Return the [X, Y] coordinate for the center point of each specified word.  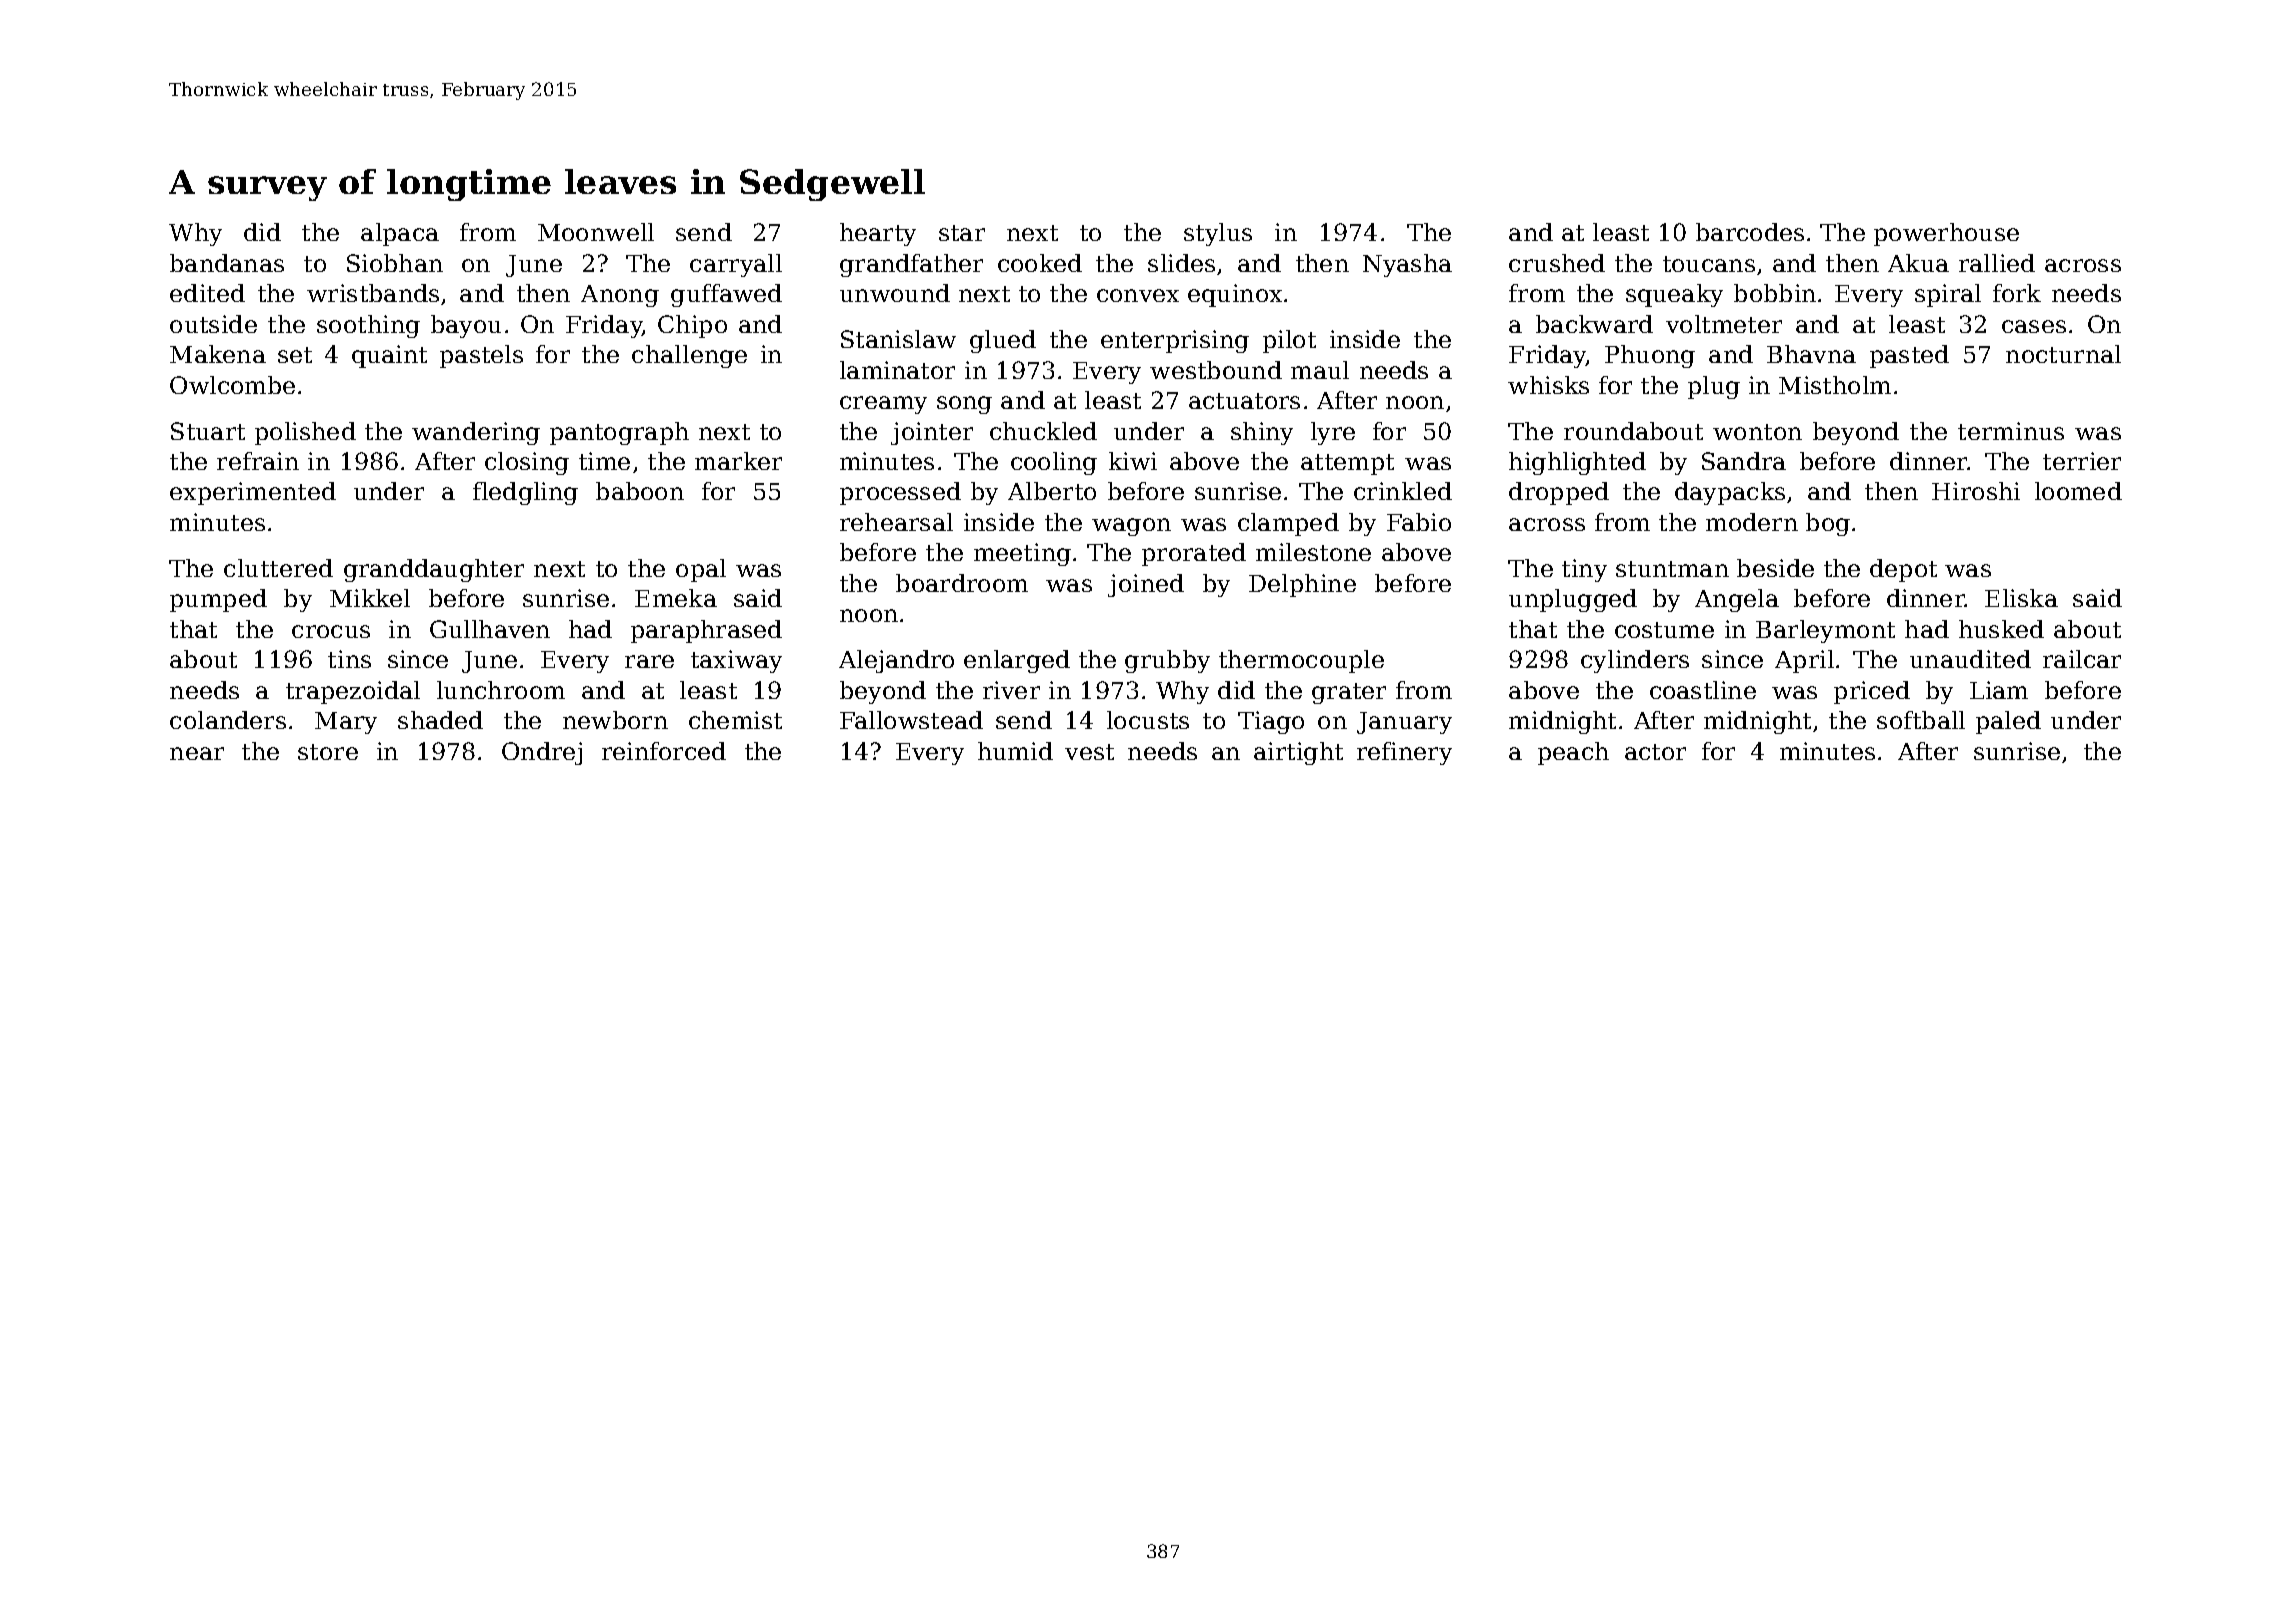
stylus [1218, 234]
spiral [1948, 295]
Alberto [1052, 491]
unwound [895, 293]
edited [207, 293]
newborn [615, 720]
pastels [481, 356]
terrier [2082, 461]
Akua [1918, 263]
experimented [253, 493]
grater [1349, 693]
